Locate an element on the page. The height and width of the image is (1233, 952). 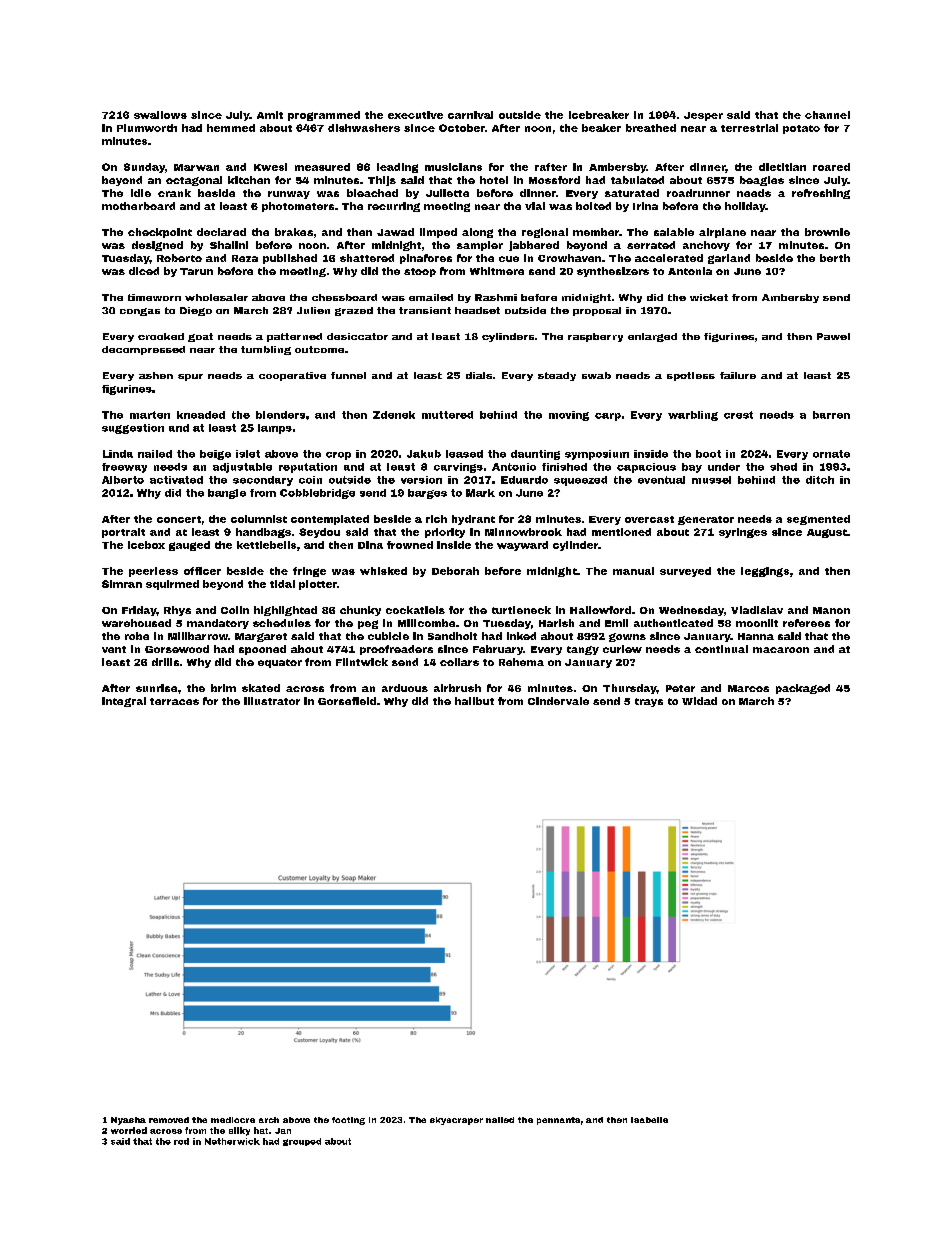
Widad is located at coordinates (699, 701).
